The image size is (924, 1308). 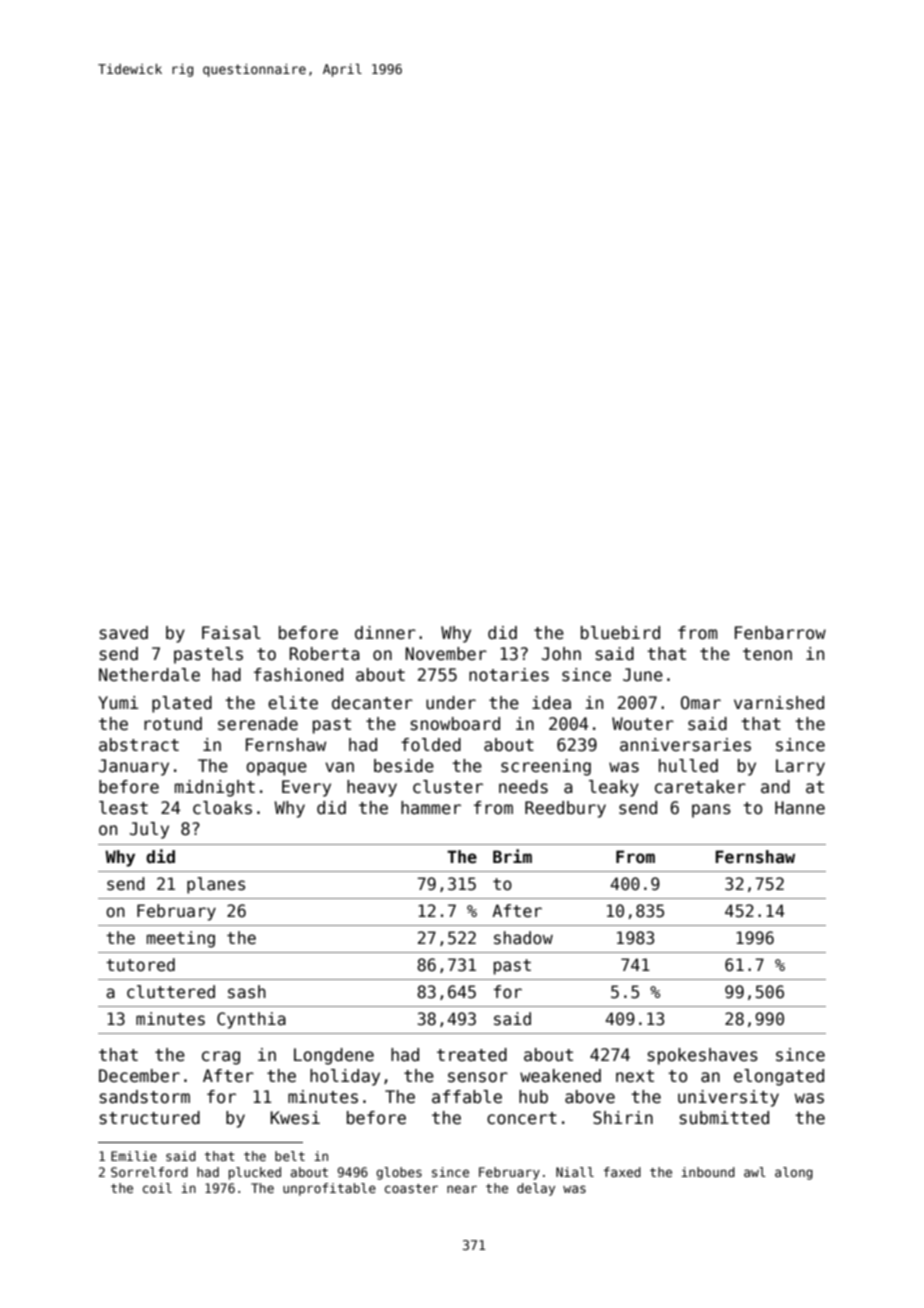 I want to click on Faisal, so click(x=231, y=633).
